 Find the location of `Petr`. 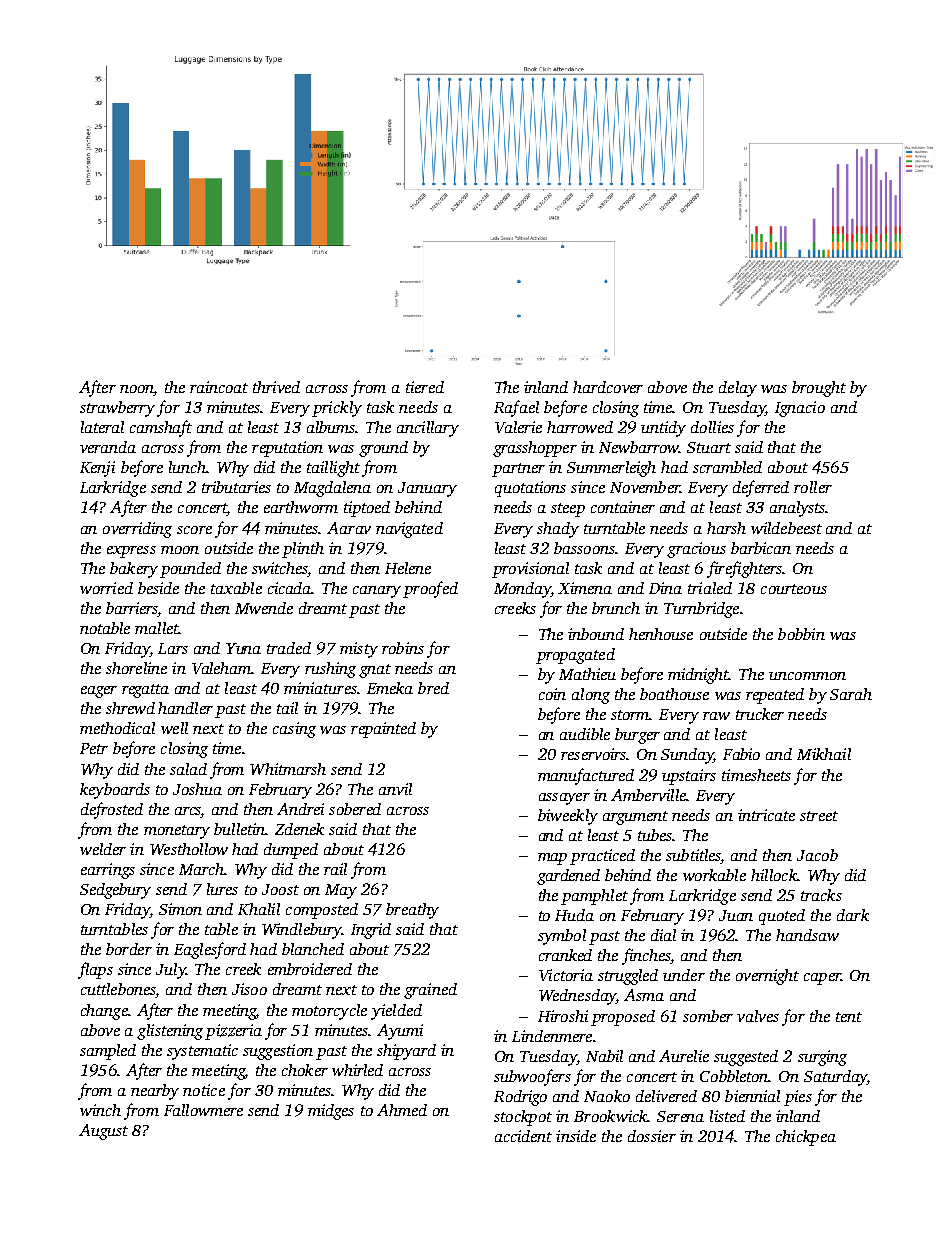

Petr is located at coordinates (94, 748).
